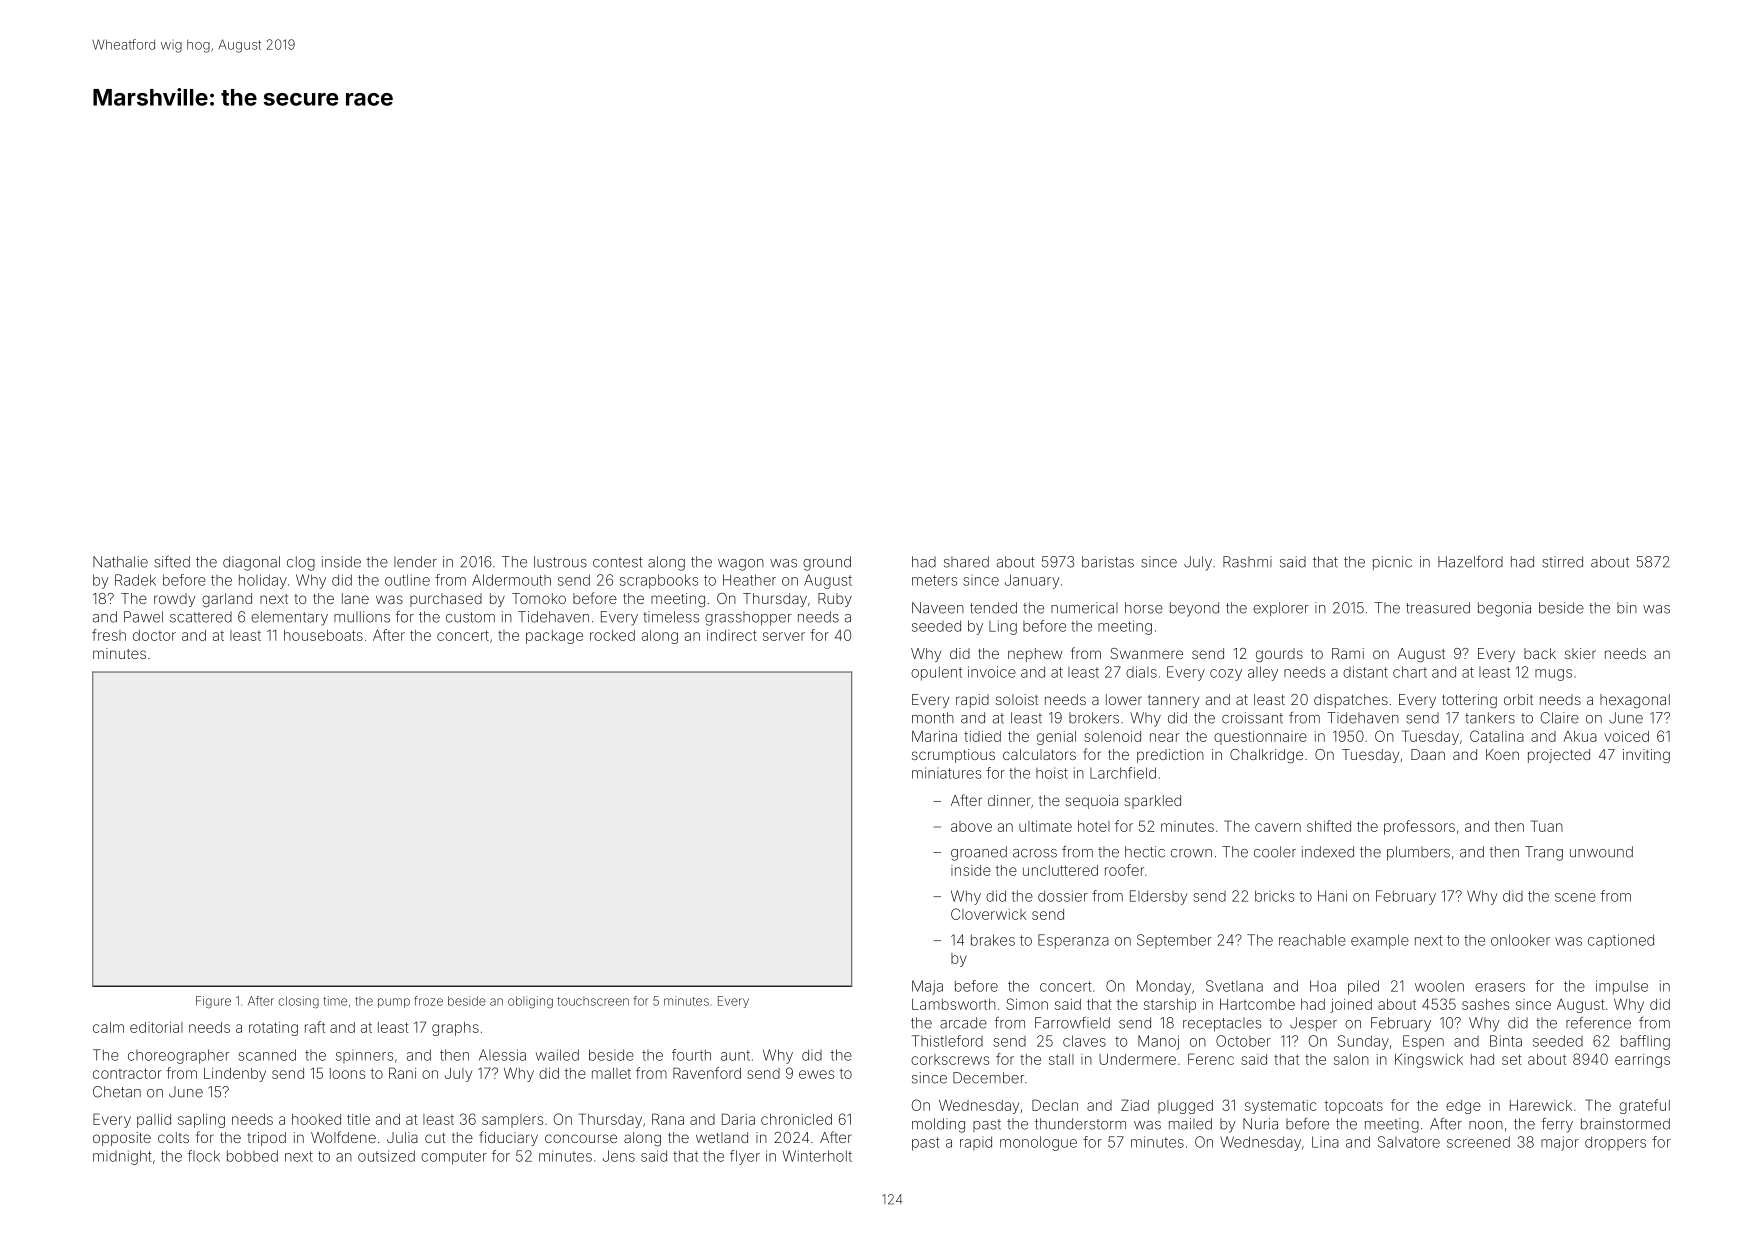 The image size is (1763, 1246). I want to click on onlooker, so click(1520, 940).
